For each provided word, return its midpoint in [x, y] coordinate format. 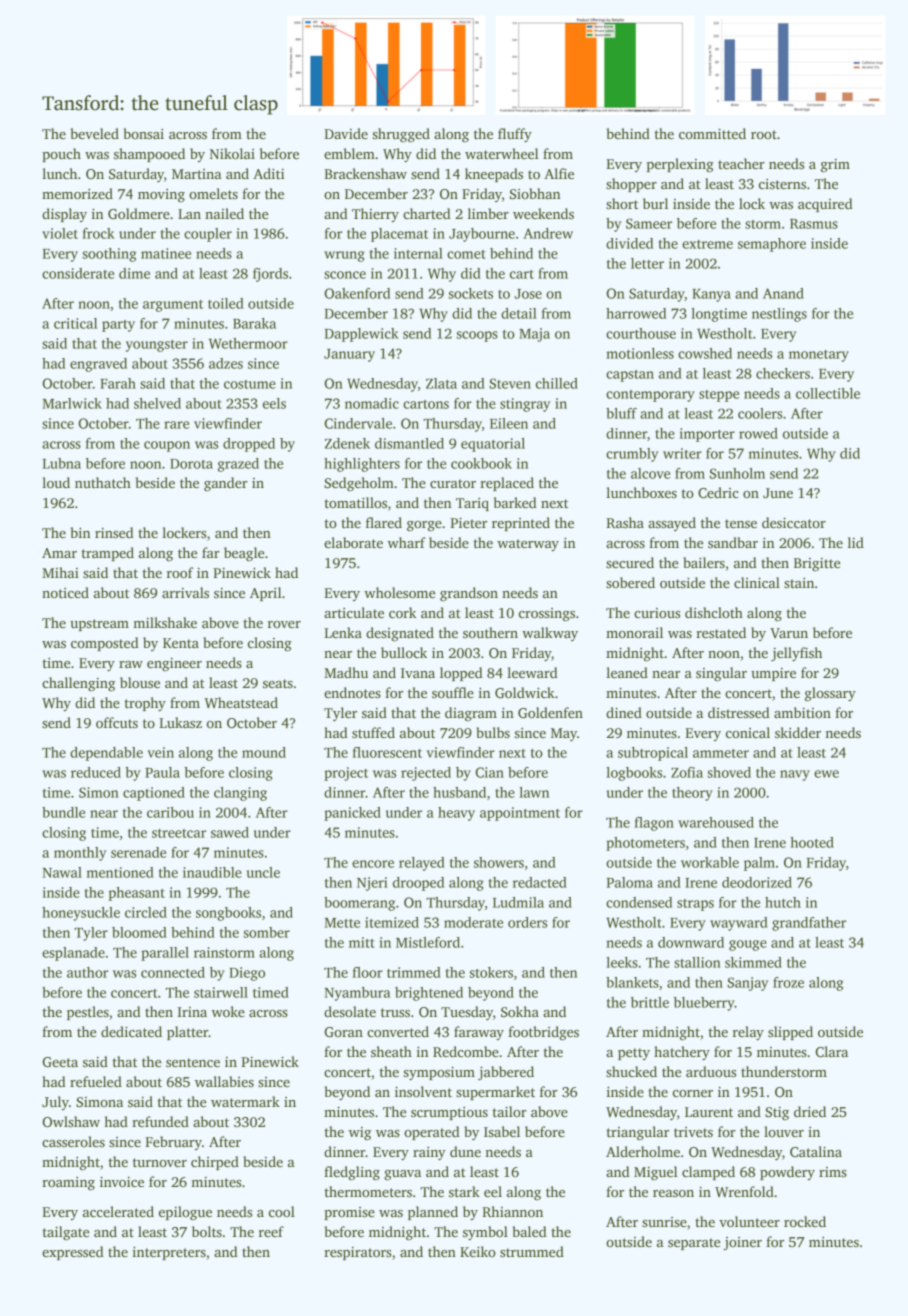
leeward [532, 672]
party [118, 326]
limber [488, 213]
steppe [719, 396]
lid [856, 542]
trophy [145, 704]
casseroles [73, 1141]
